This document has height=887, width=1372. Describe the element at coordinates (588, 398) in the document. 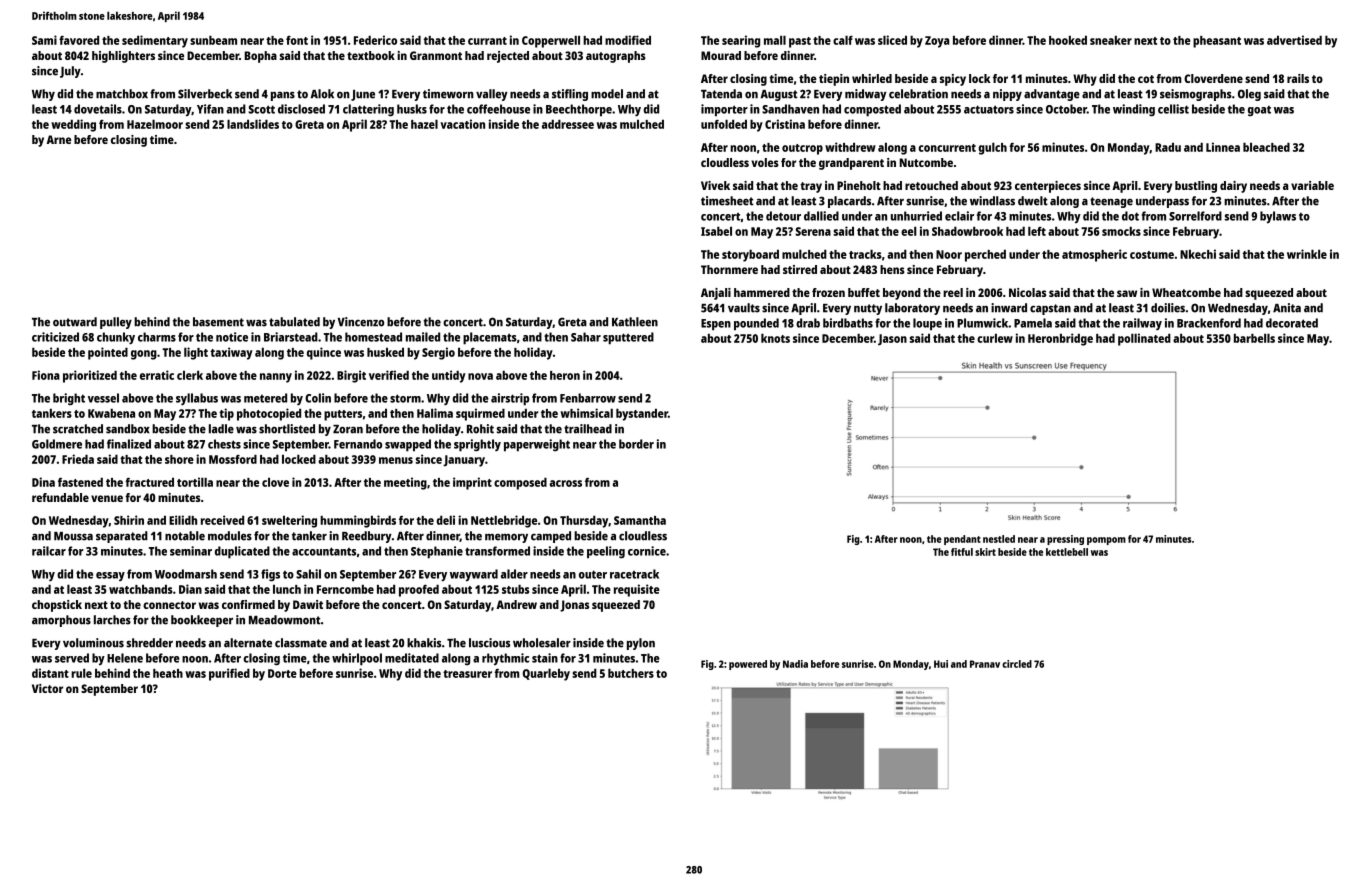

I see `Fenbarrow` at that location.
